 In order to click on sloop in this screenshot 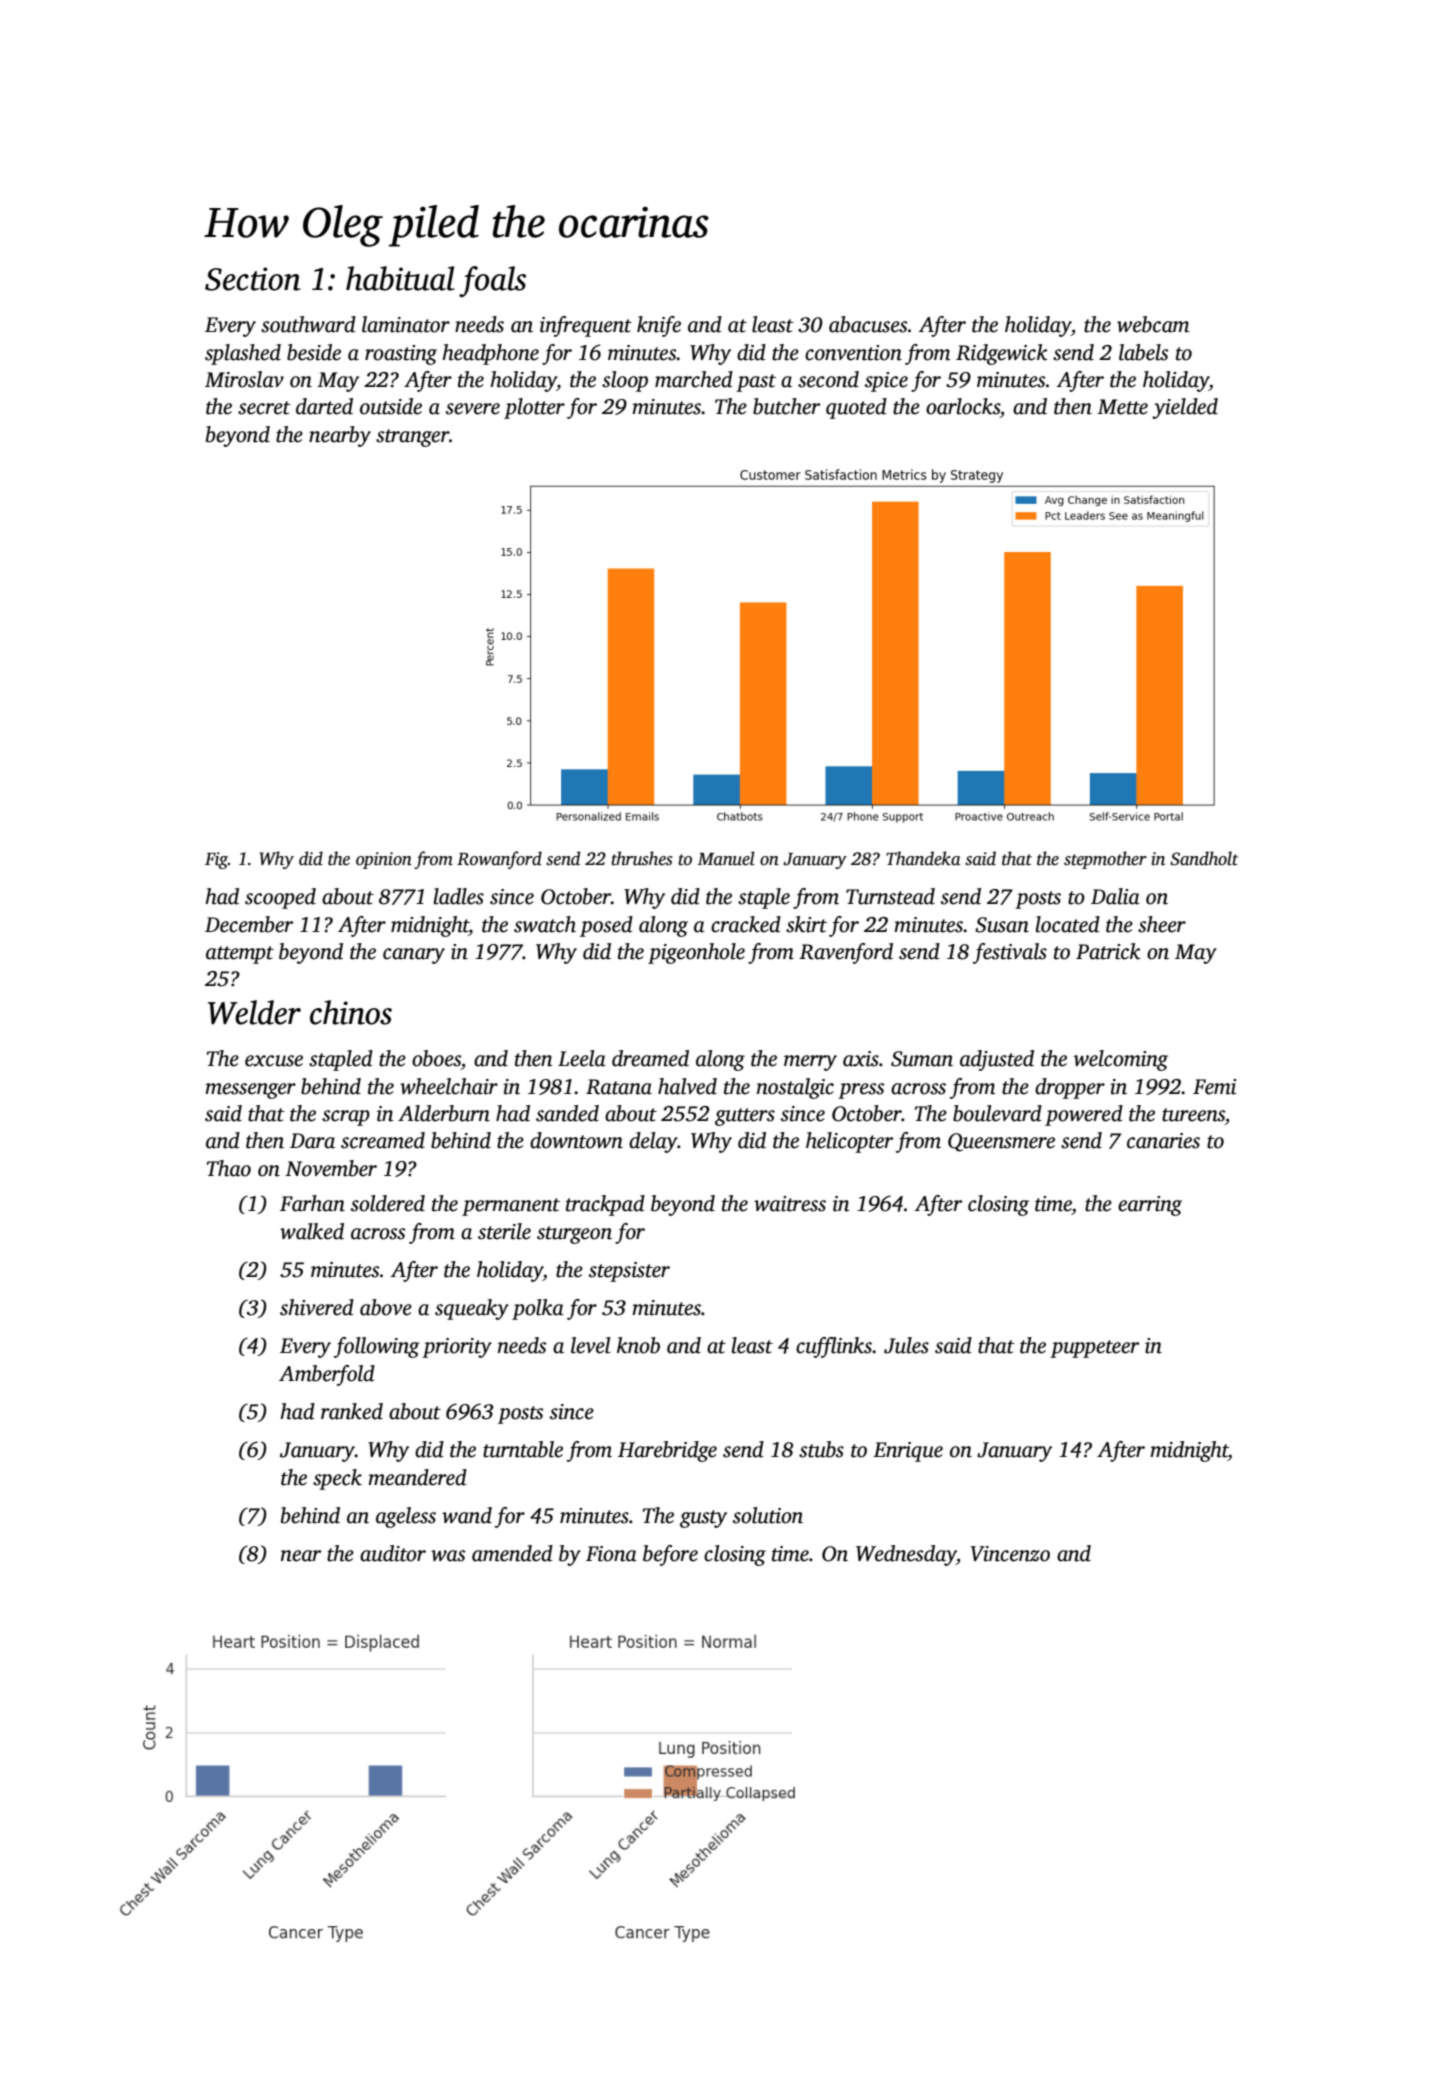, I will do `click(625, 381)`.
